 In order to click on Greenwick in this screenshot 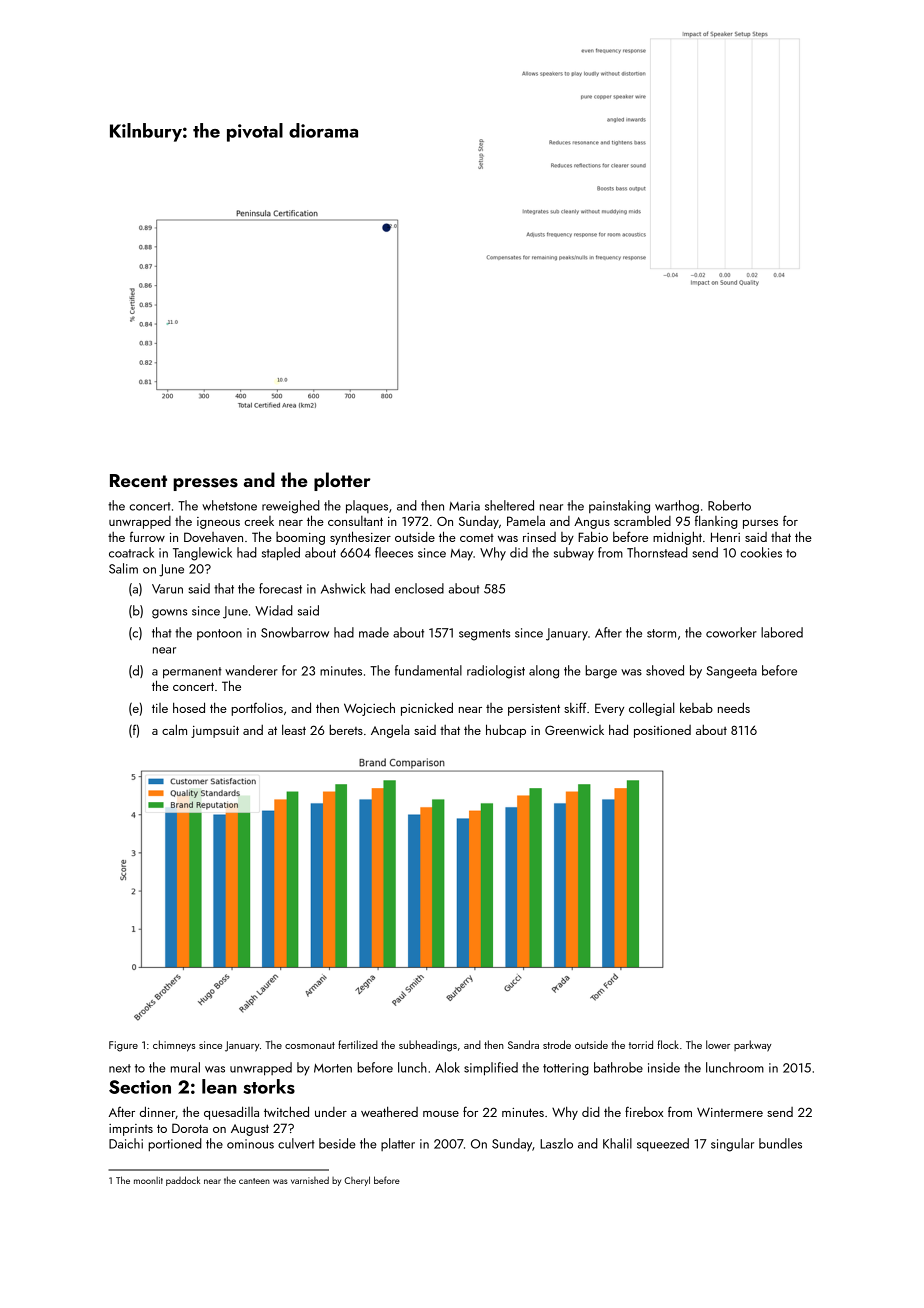, I will do `click(574, 730)`.
